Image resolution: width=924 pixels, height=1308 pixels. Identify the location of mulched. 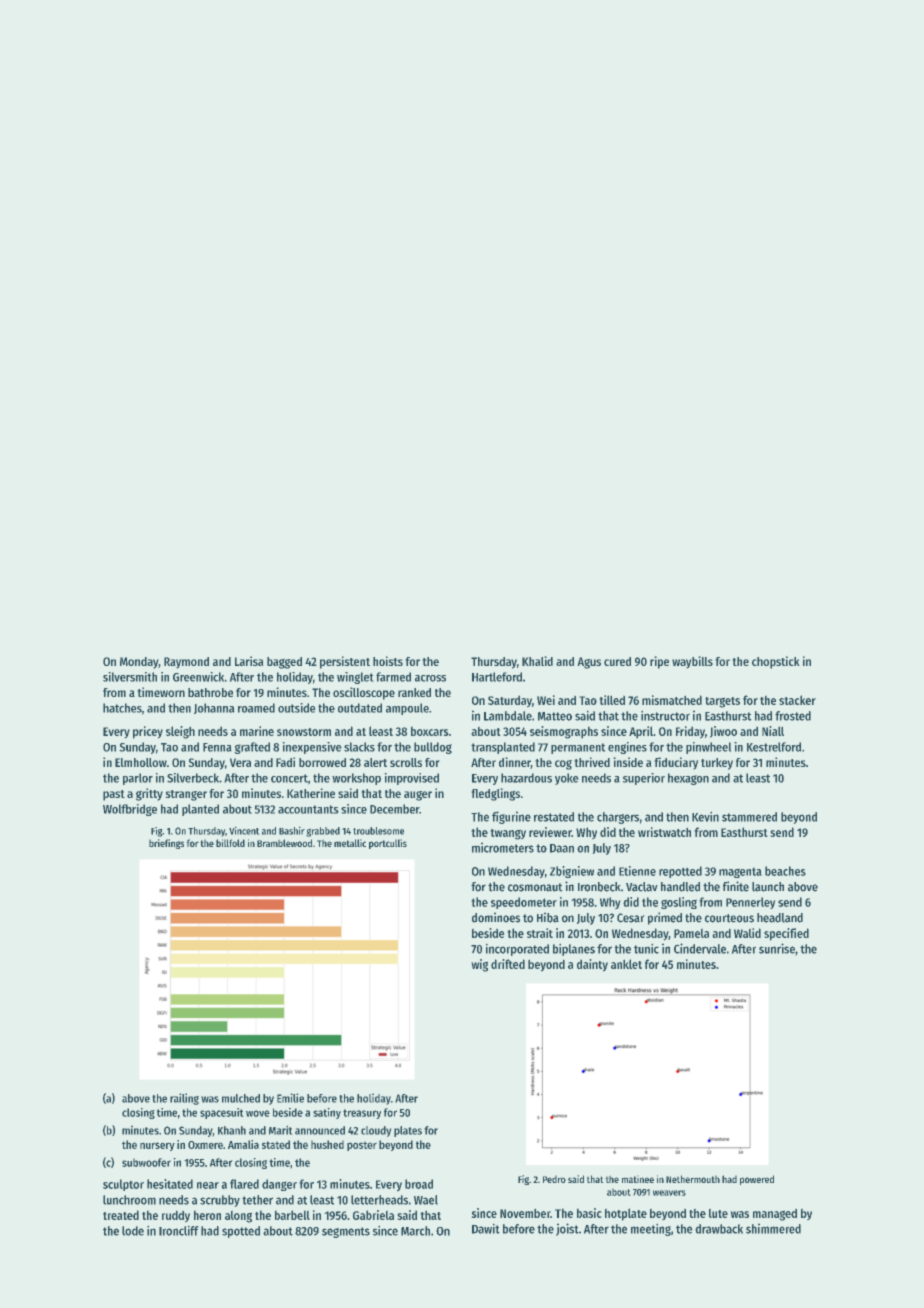
(241, 1098).
